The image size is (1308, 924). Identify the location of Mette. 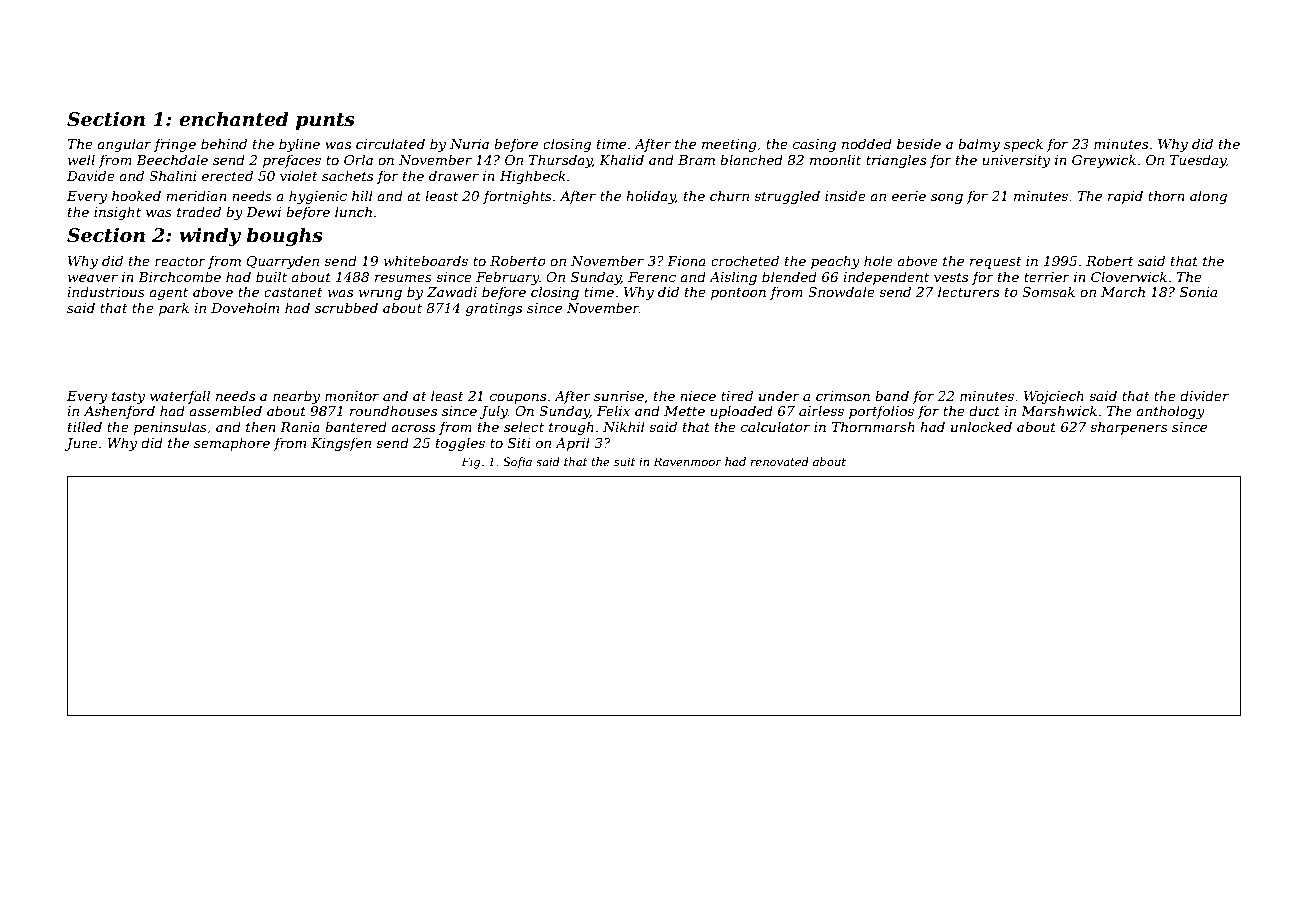
(684, 411).
